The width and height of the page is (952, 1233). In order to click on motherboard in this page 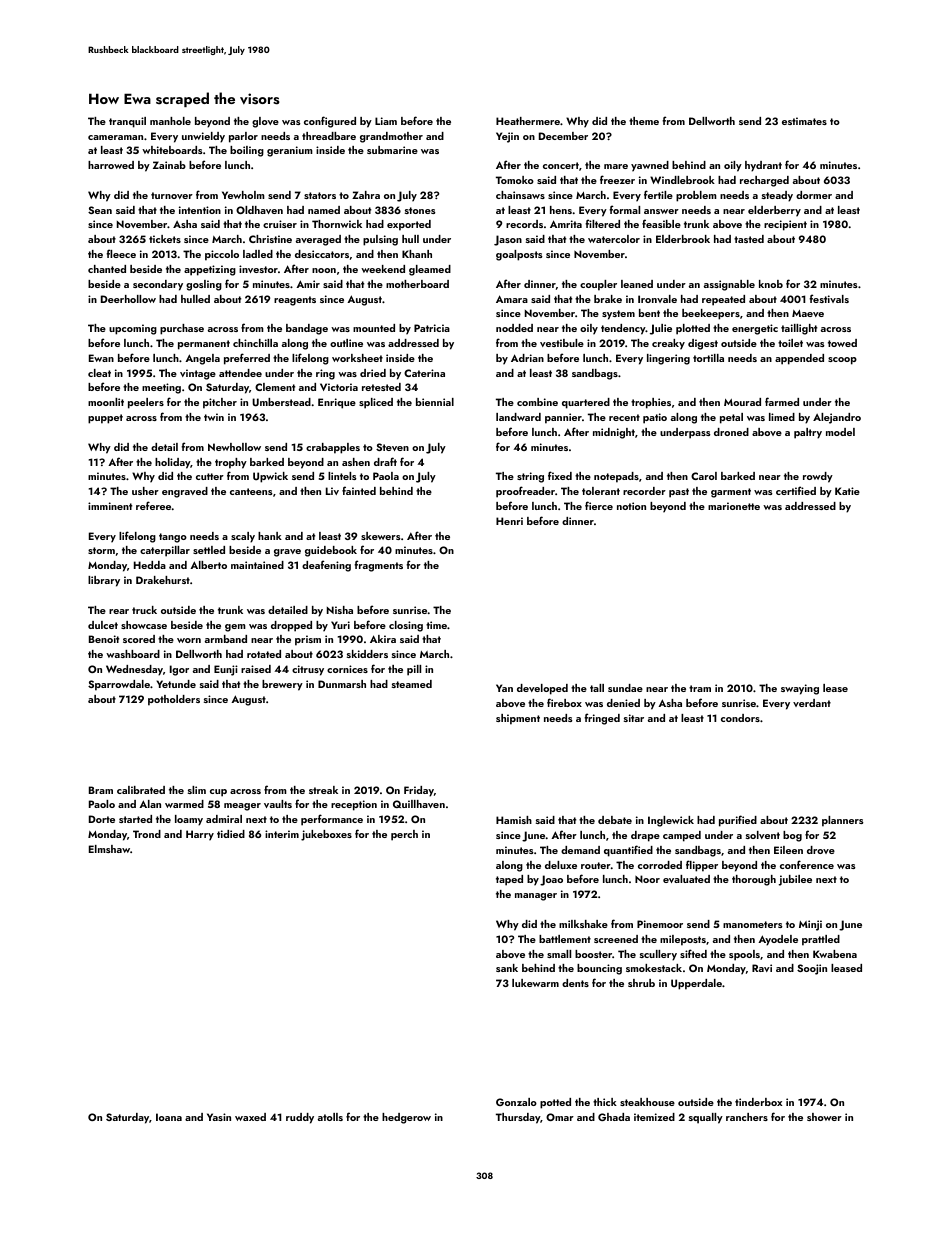, I will do `click(417, 284)`.
